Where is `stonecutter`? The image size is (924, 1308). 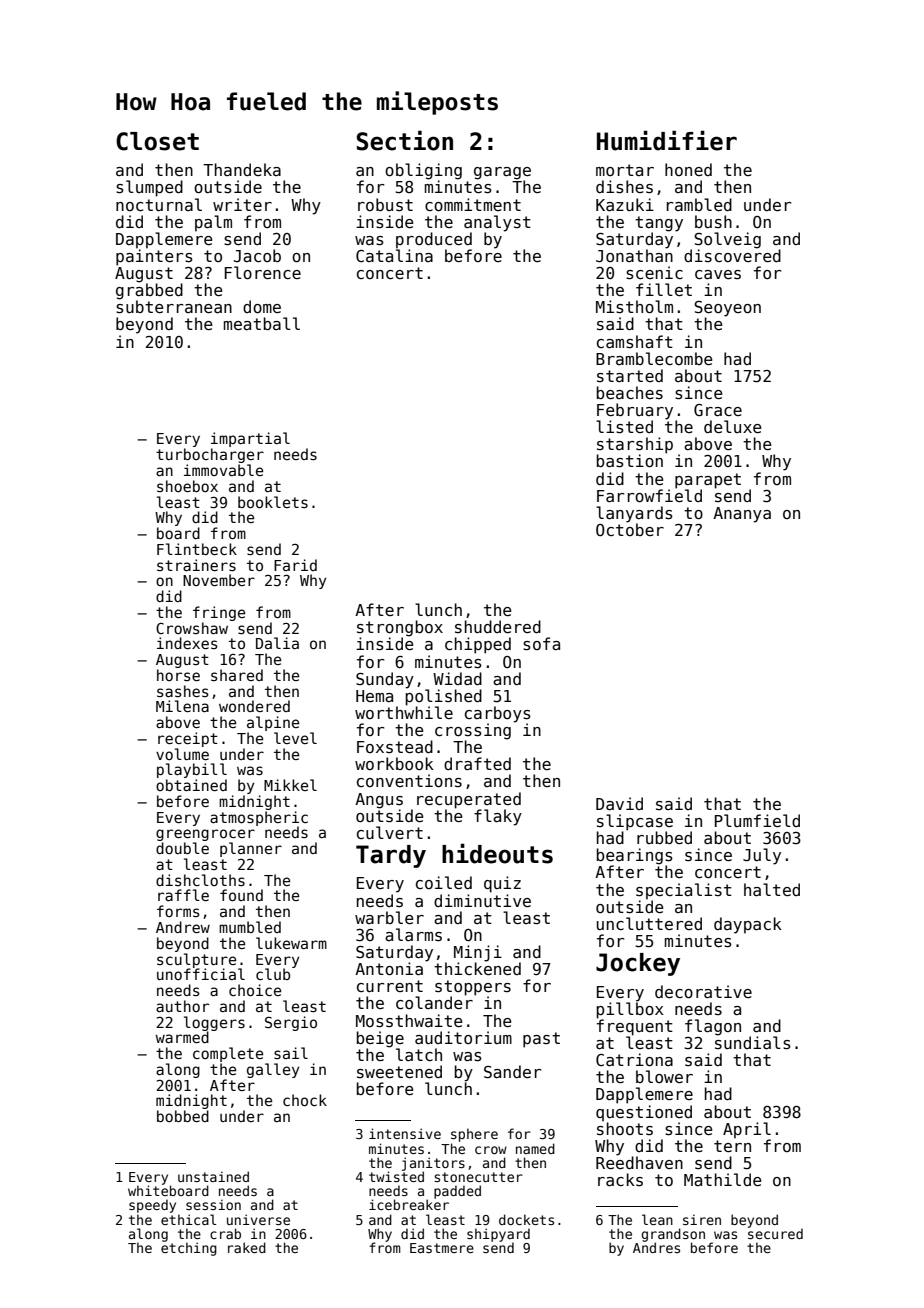
stonecutter is located at coordinates (478, 1177).
